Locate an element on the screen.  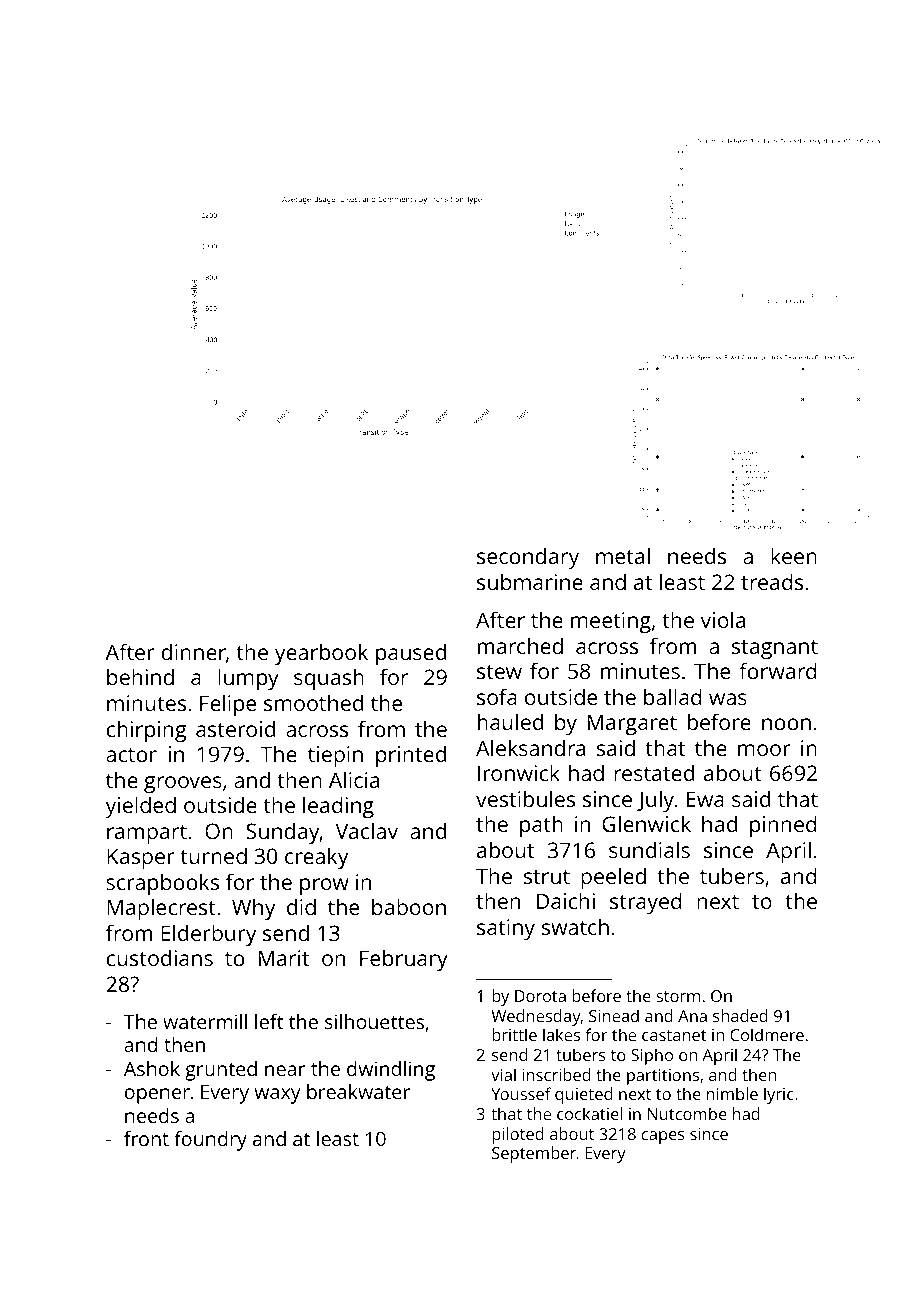
secondary is located at coordinates (528, 558).
